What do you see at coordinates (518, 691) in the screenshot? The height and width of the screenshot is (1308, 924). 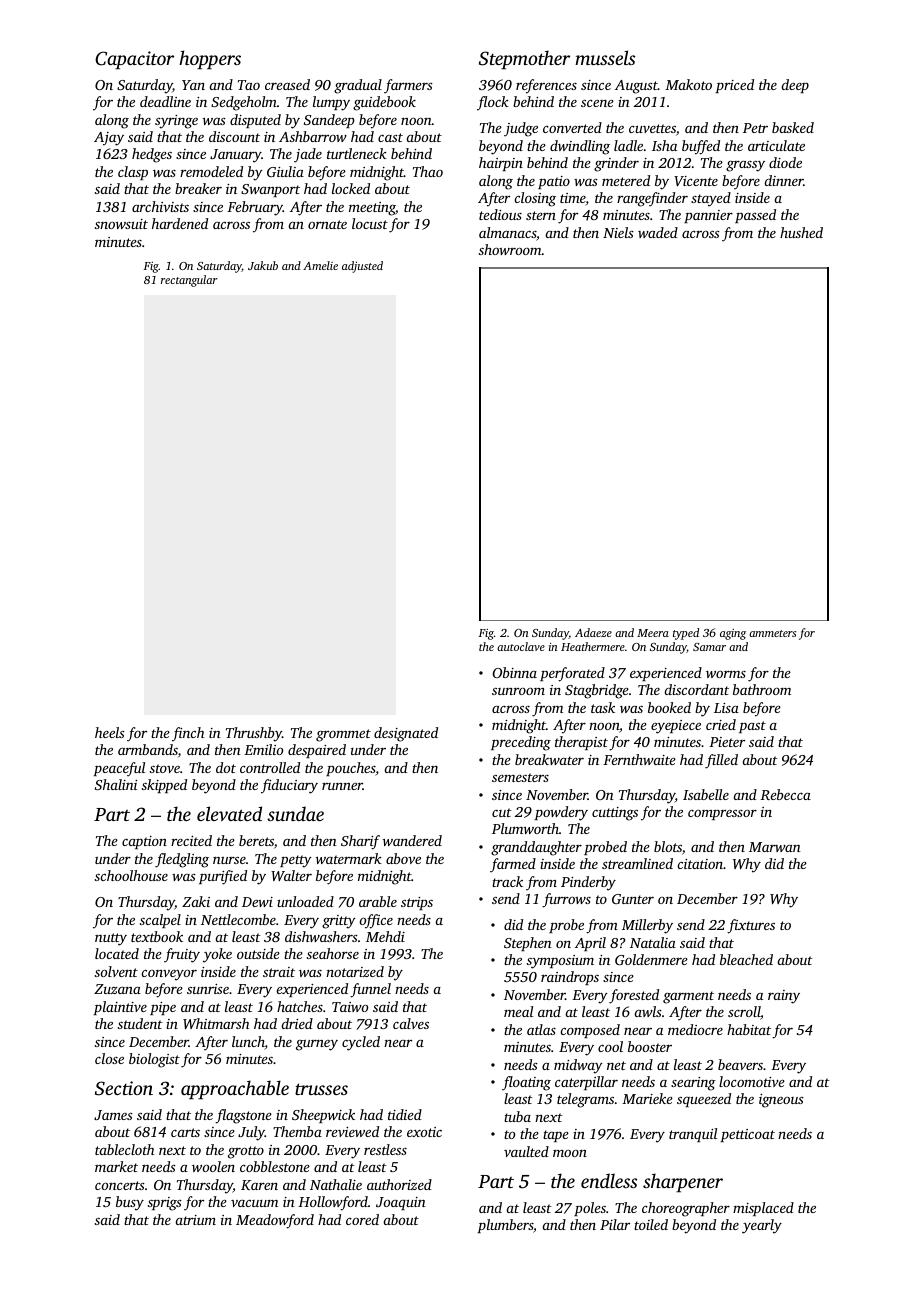 I see `sunroom` at bounding box center [518, 691].
